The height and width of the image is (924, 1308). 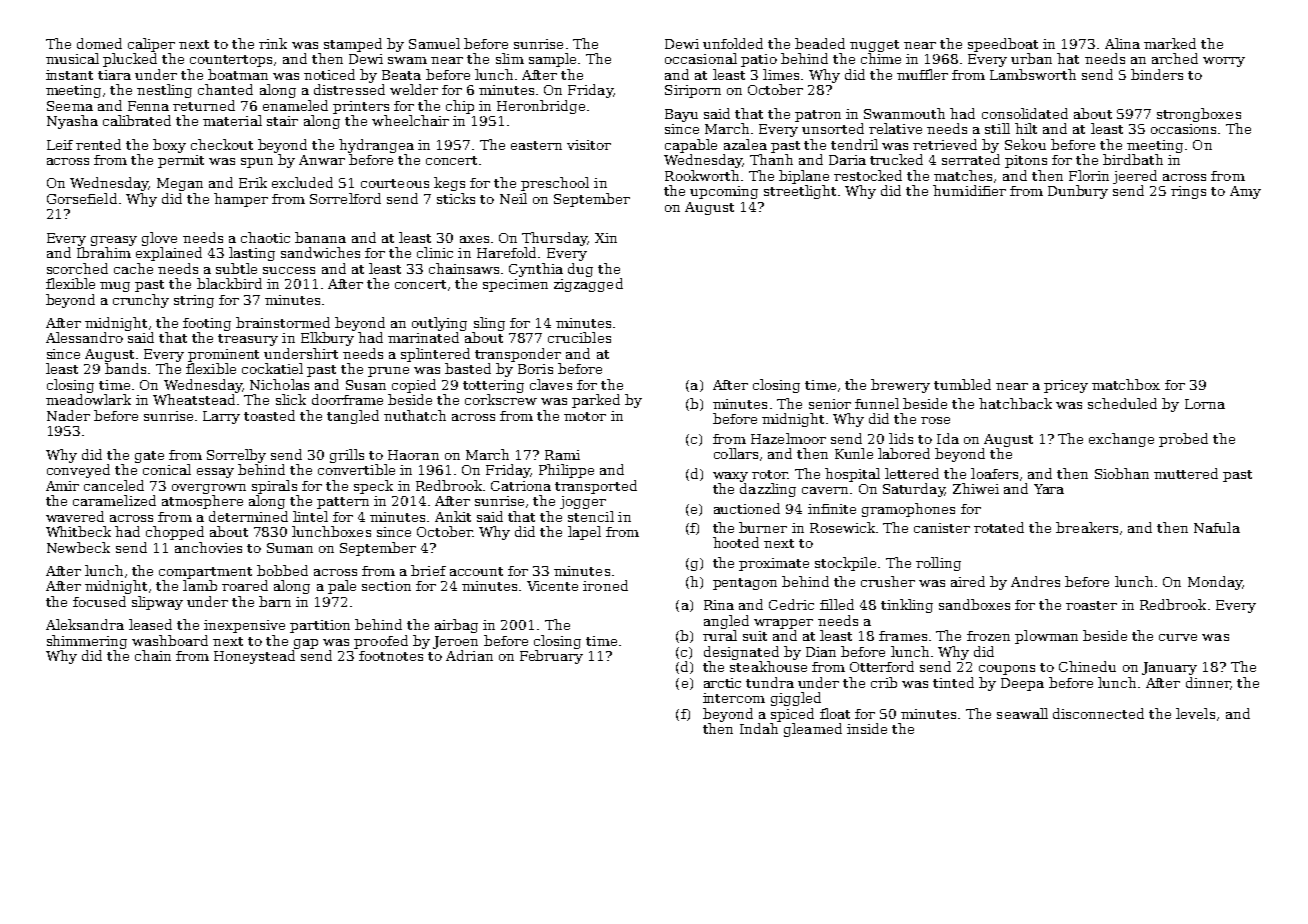 What do you see at coordinates (904, 113) in the image?
I see `Swanmouth` at bounding box center [904, 113].
